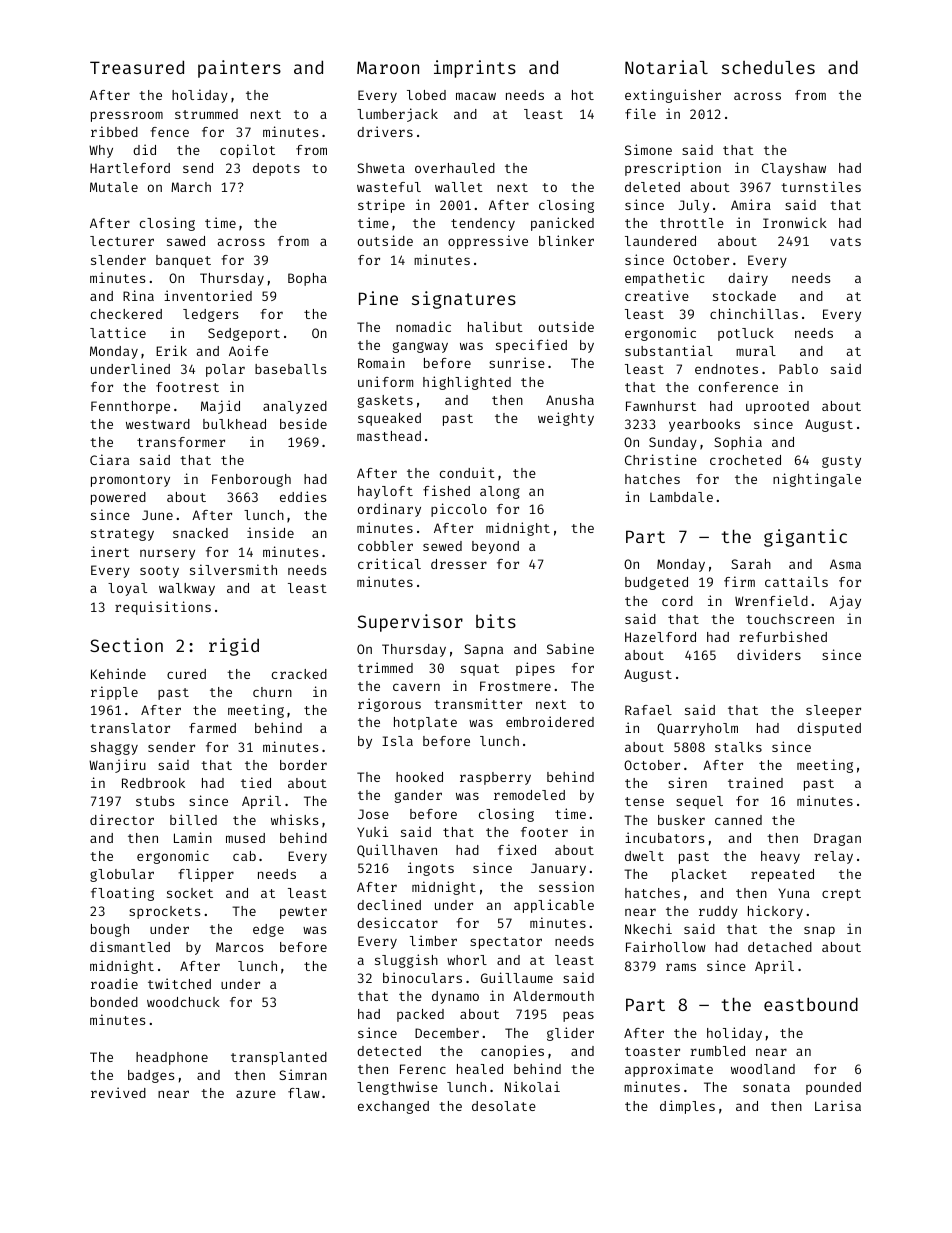 The width and height of the screenshot is (952, 1233). What do you see at coordinates (389, 510) in the screenshot?
I see `ordinary` at bounding box center [389, 510].
